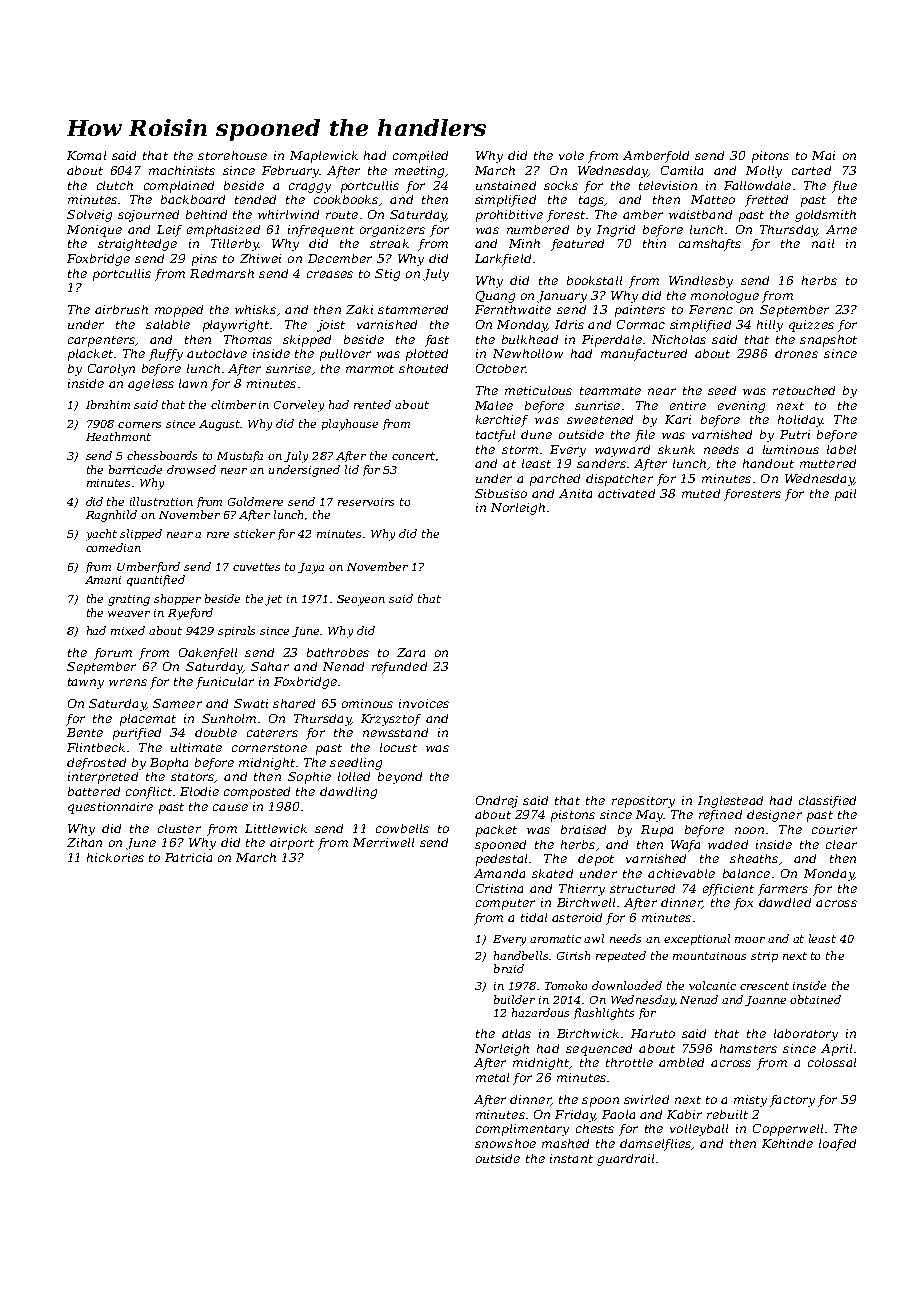  I want to click on pitons, so click(770, 157).
